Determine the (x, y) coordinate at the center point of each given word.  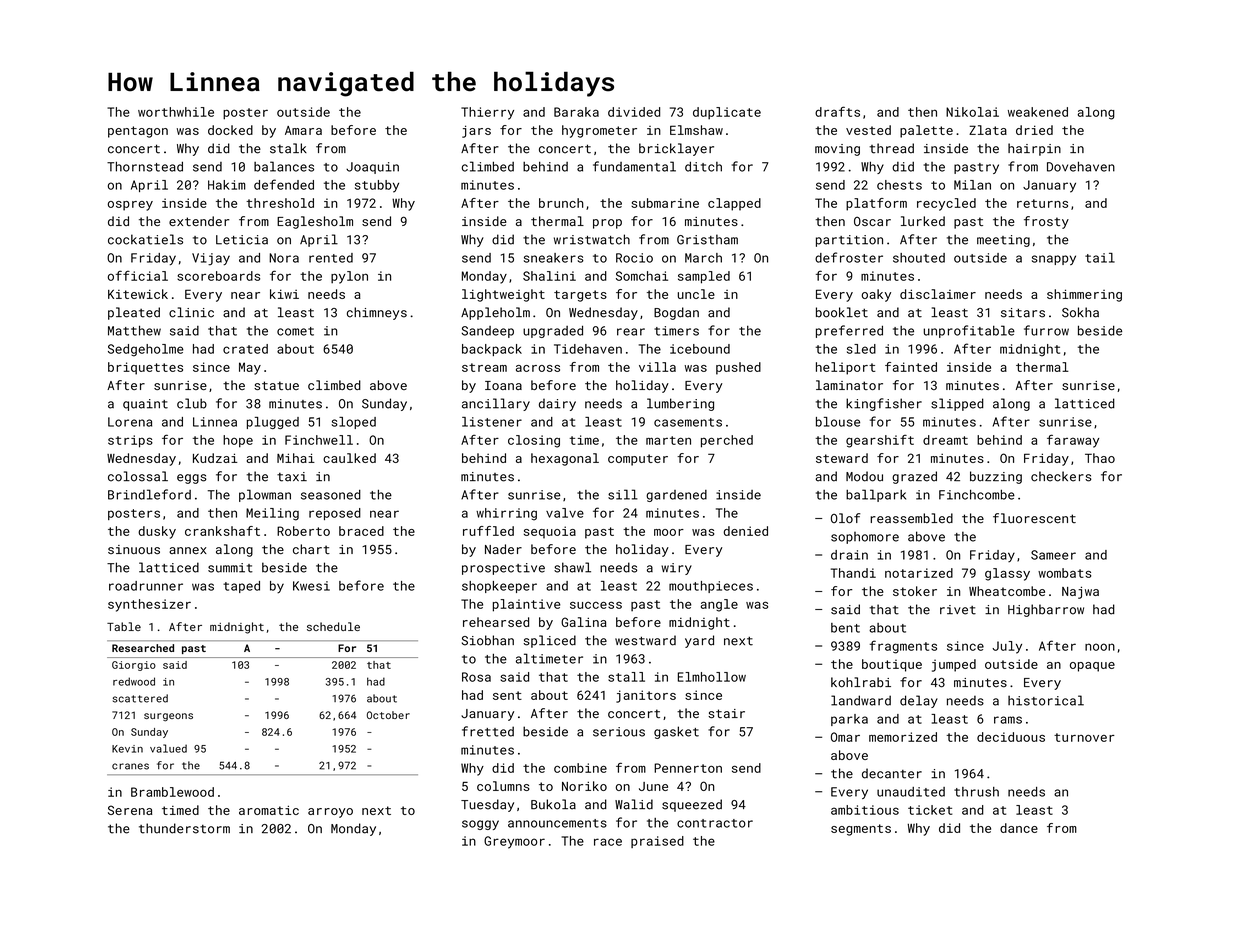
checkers (1061, 476)
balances (284, 166)
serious (619, 732)
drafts (837, 111)
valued (168, 748)
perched (727, 441)
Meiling (272, 514)
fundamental (634, 166)
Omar (845, 737)
